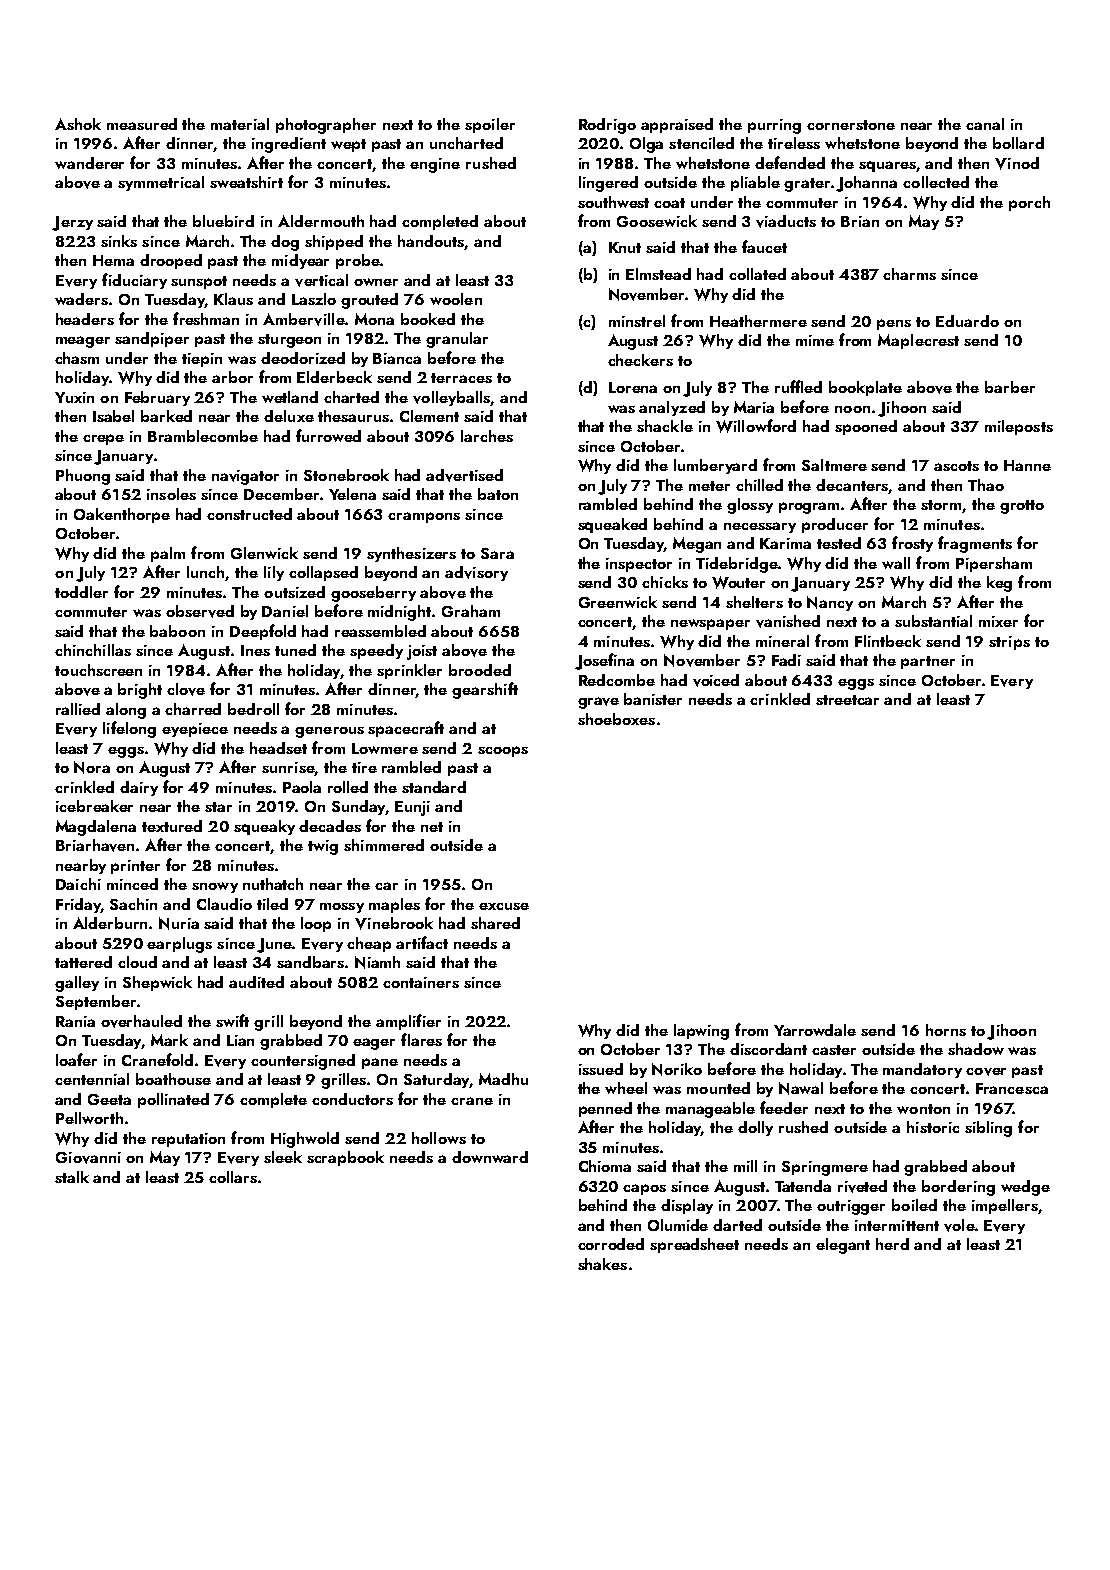 The image size is (1110, 1570). I want to click on Rodrigo, so click(607, 126).
